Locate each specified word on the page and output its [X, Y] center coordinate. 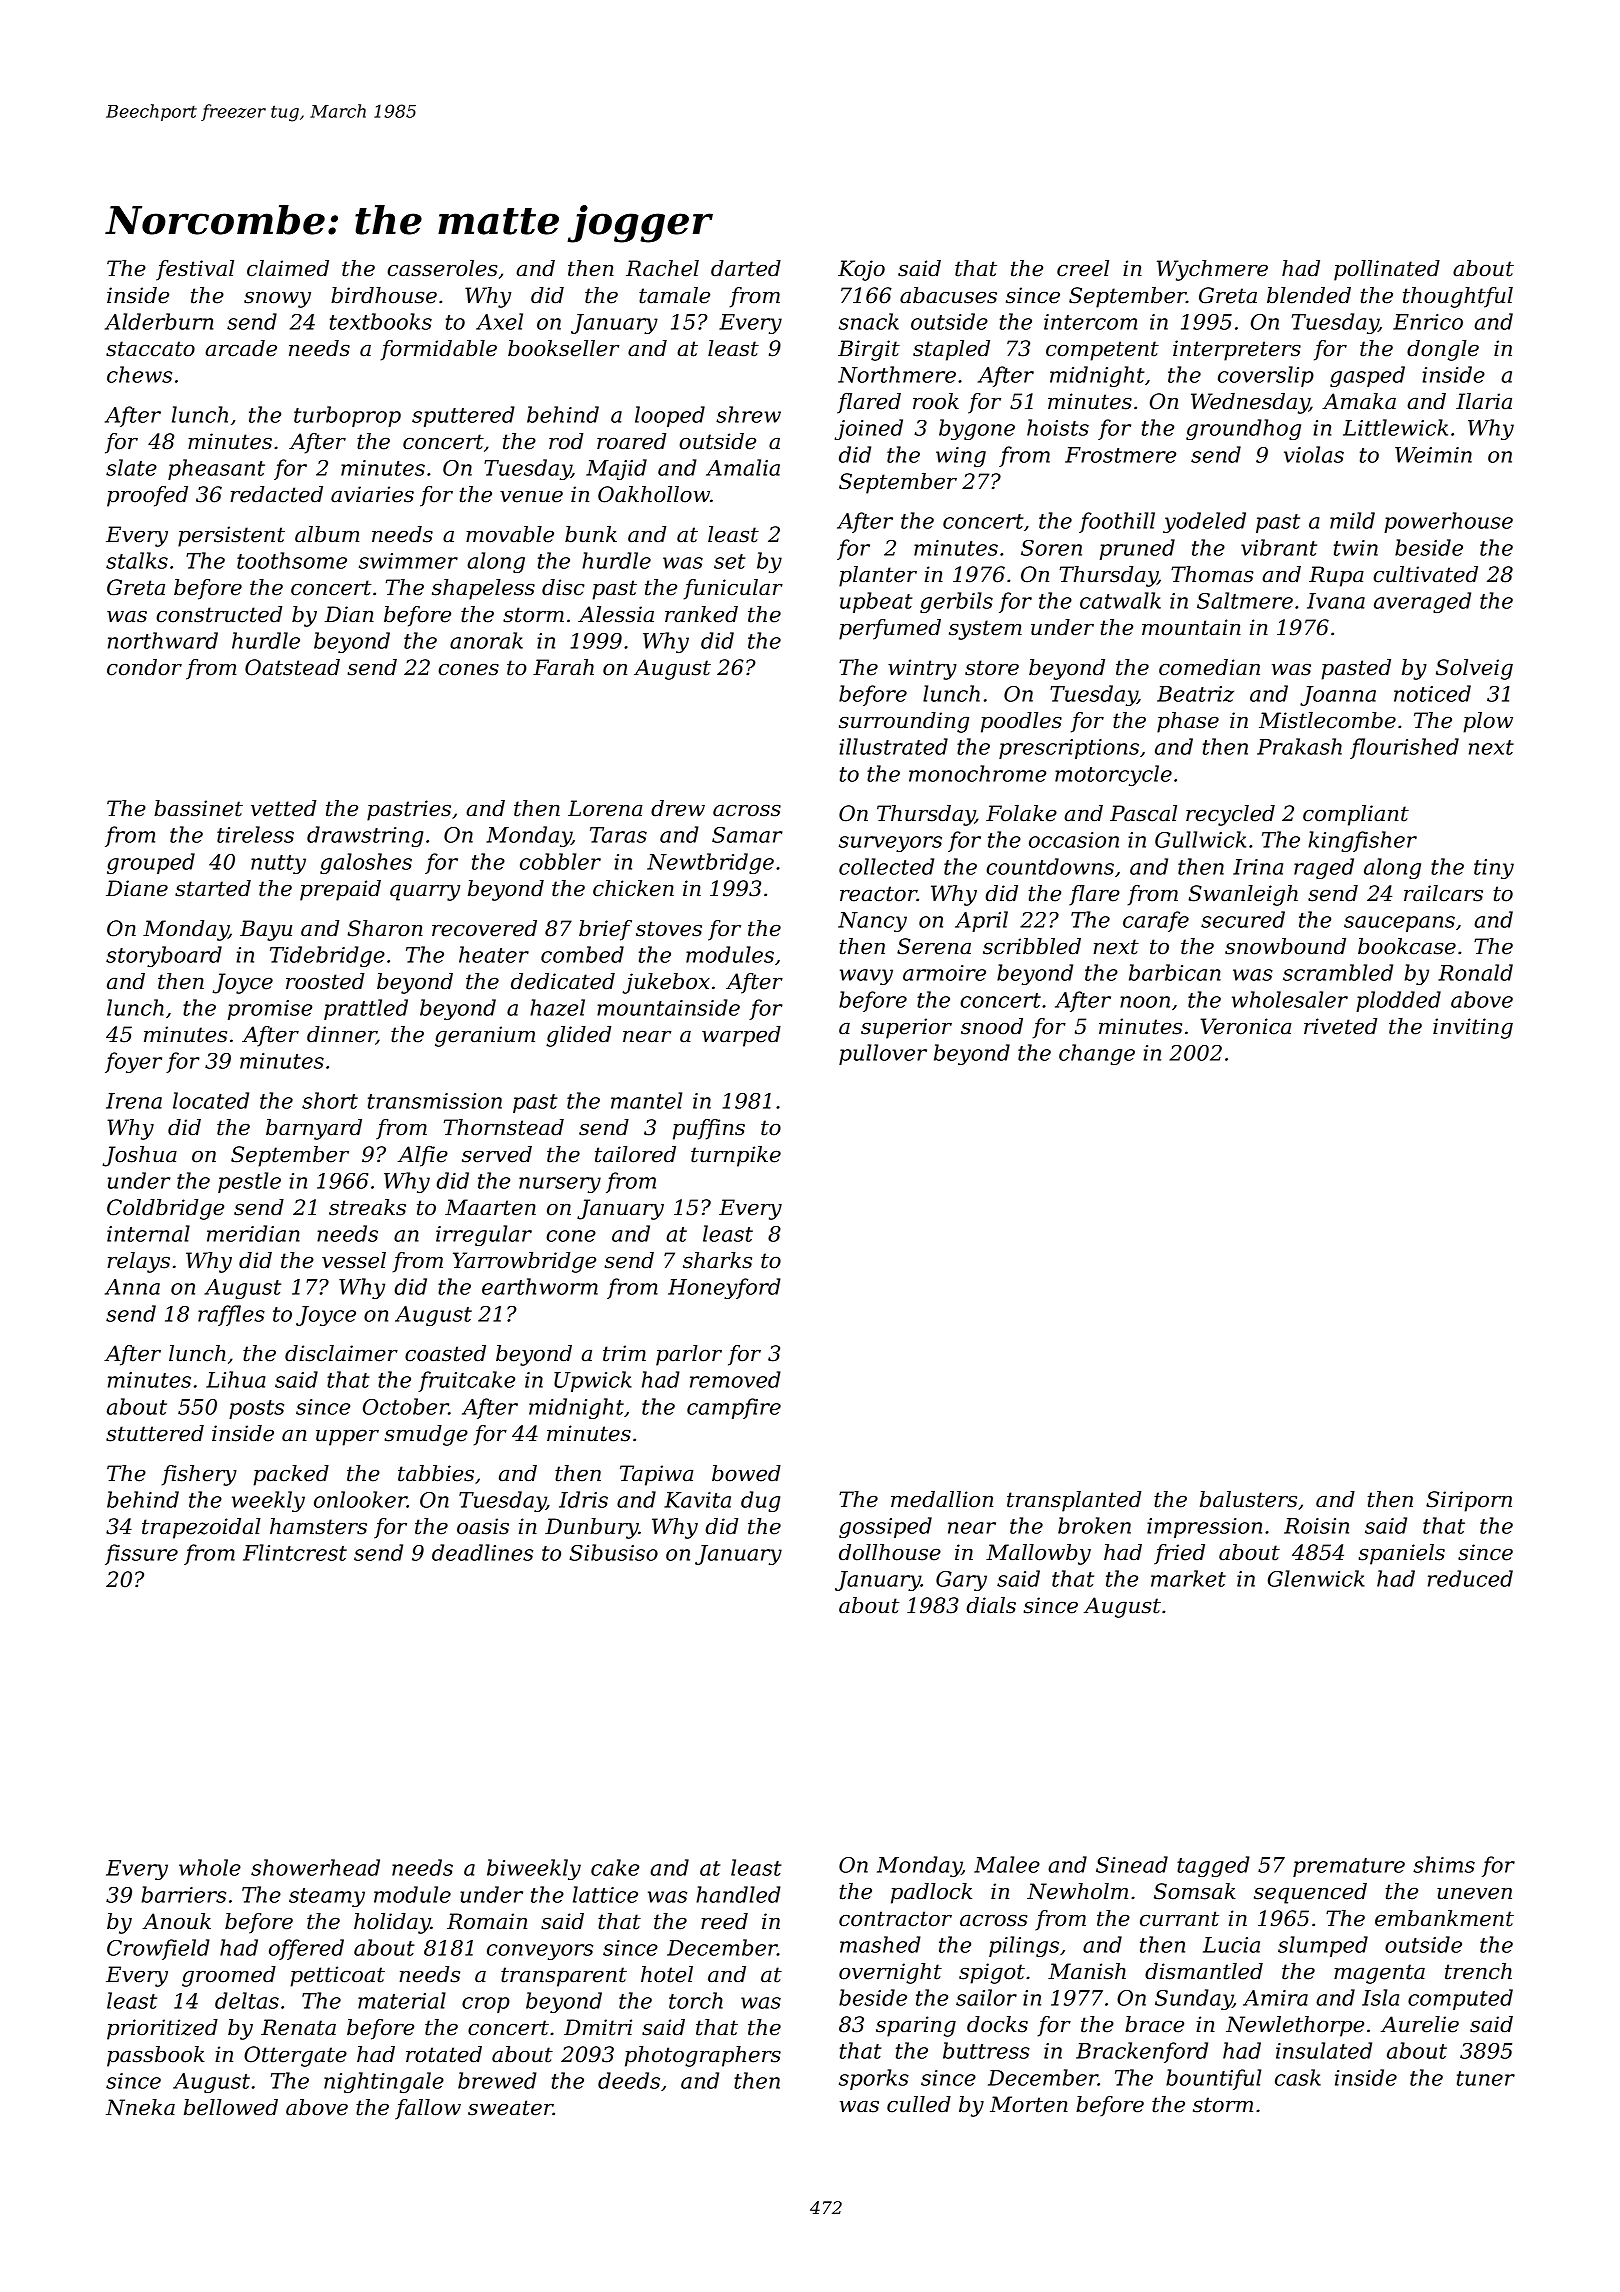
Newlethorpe [1295, 2026]
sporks [874, 2079]
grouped [151, 863]
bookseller [563, 348]
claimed [288, 268]
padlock [931, 1893]
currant [1179, 1919]
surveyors [890, 844]
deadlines [482, 1552]
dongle [1443, 350]
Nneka [140, 2107]
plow [1488, 722]
